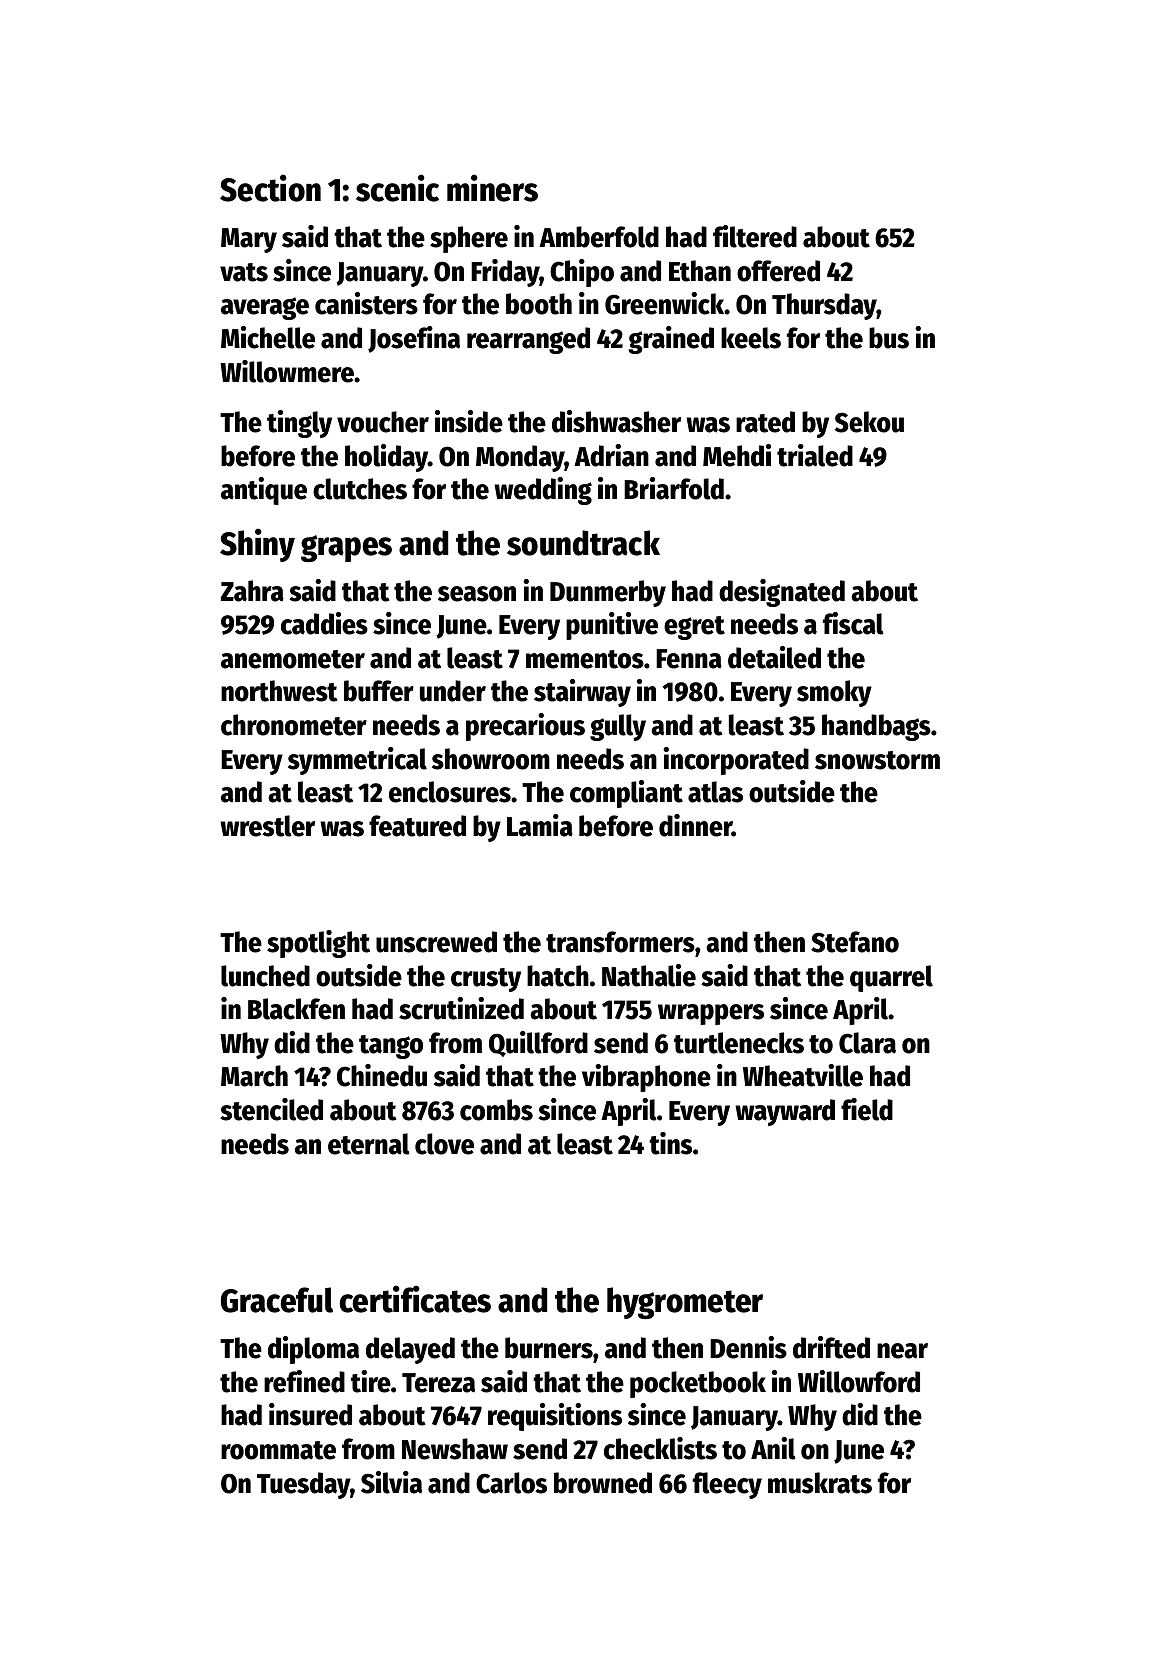 Image resolution: width=1165 pixels, height=1654 pixels. Describe the element at coordinates (620, 942) in the screenshot. I see `transformers` at that location.
